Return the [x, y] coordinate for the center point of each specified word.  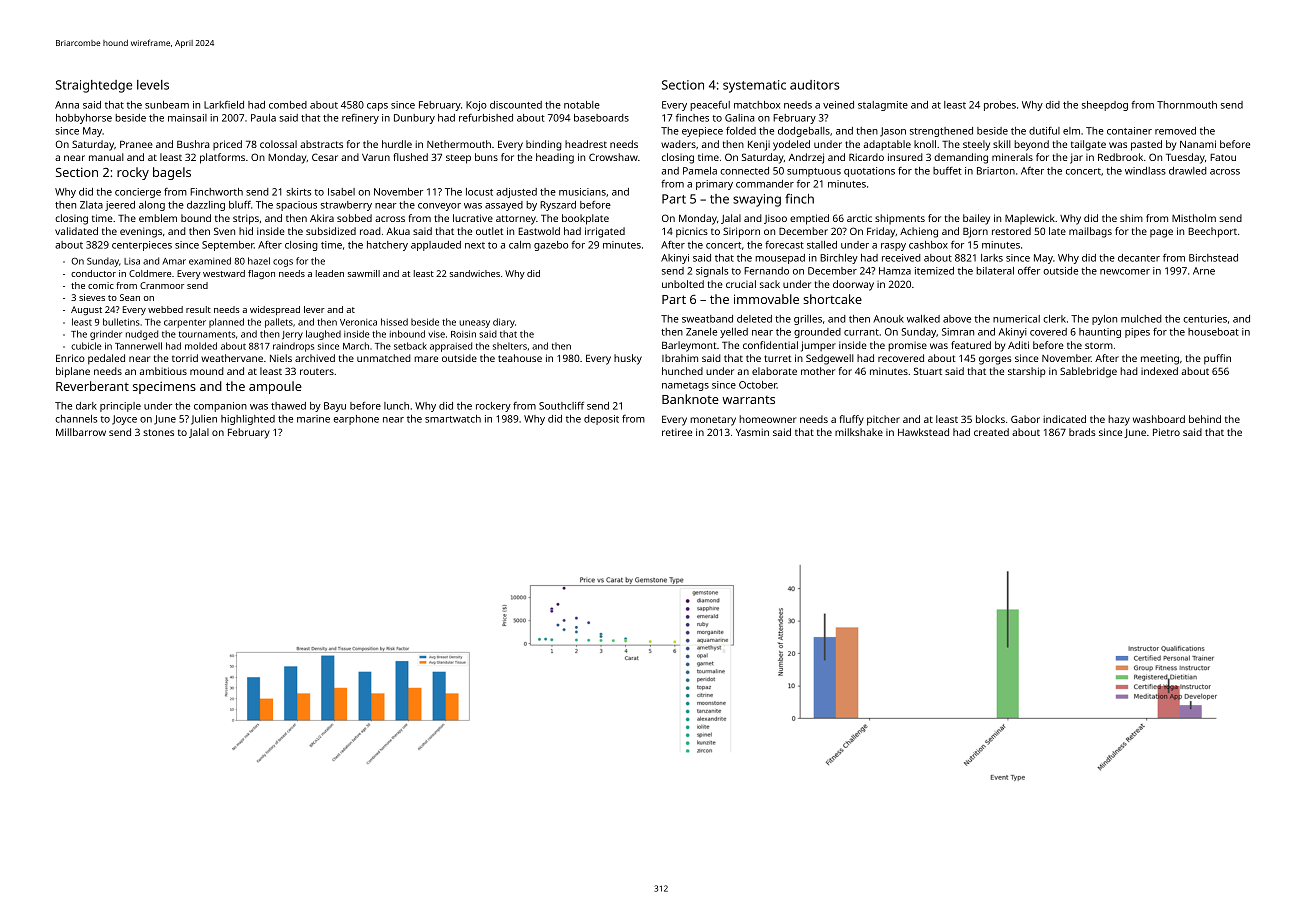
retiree [677, 432]
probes [1000, 106]
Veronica [358, 322]
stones [158, 432]
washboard [1159, 419]
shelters [510, 346]
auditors [815, 85]
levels [153, 85]
